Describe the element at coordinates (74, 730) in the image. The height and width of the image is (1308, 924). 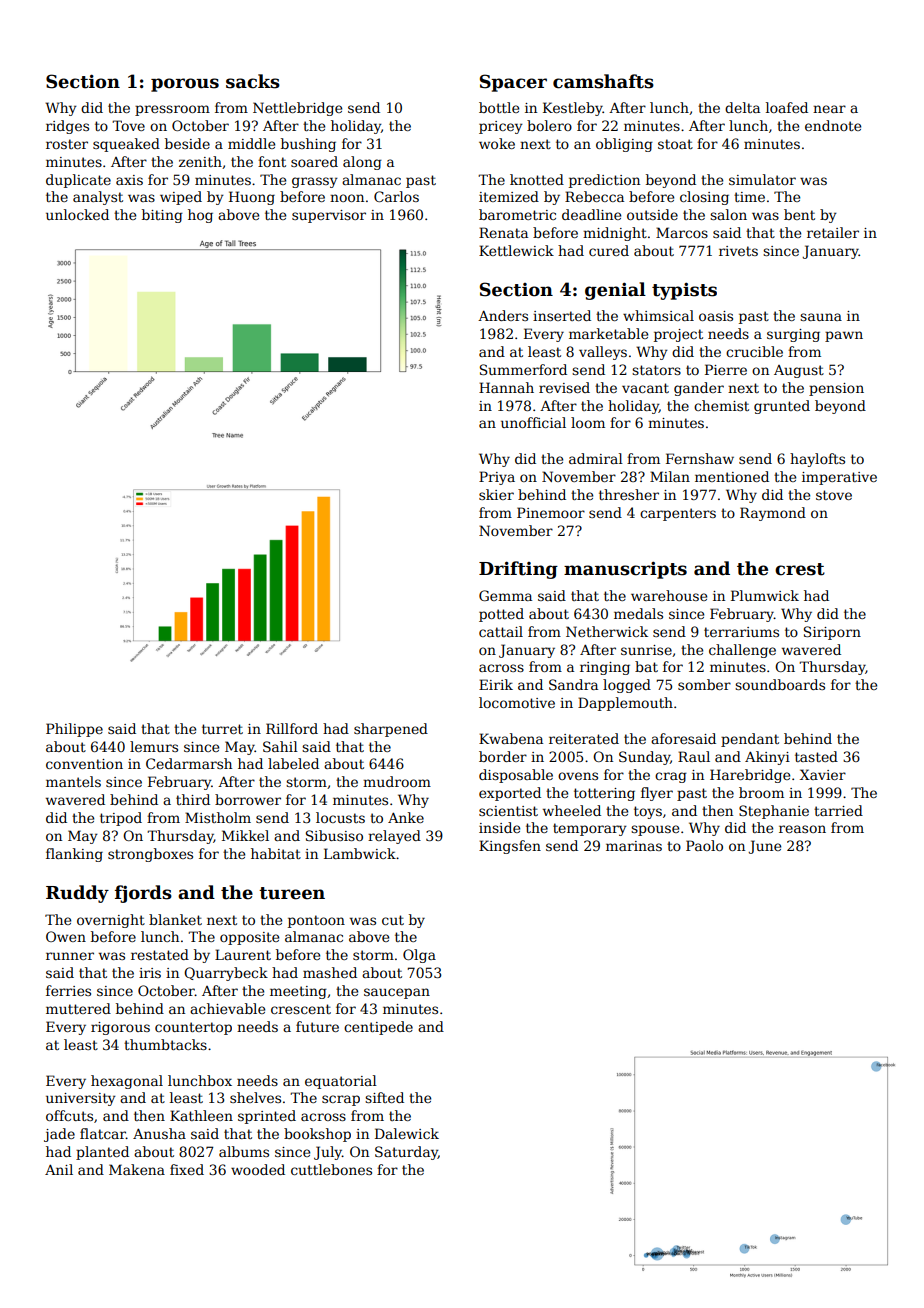
I see `Philippe` at that location.
